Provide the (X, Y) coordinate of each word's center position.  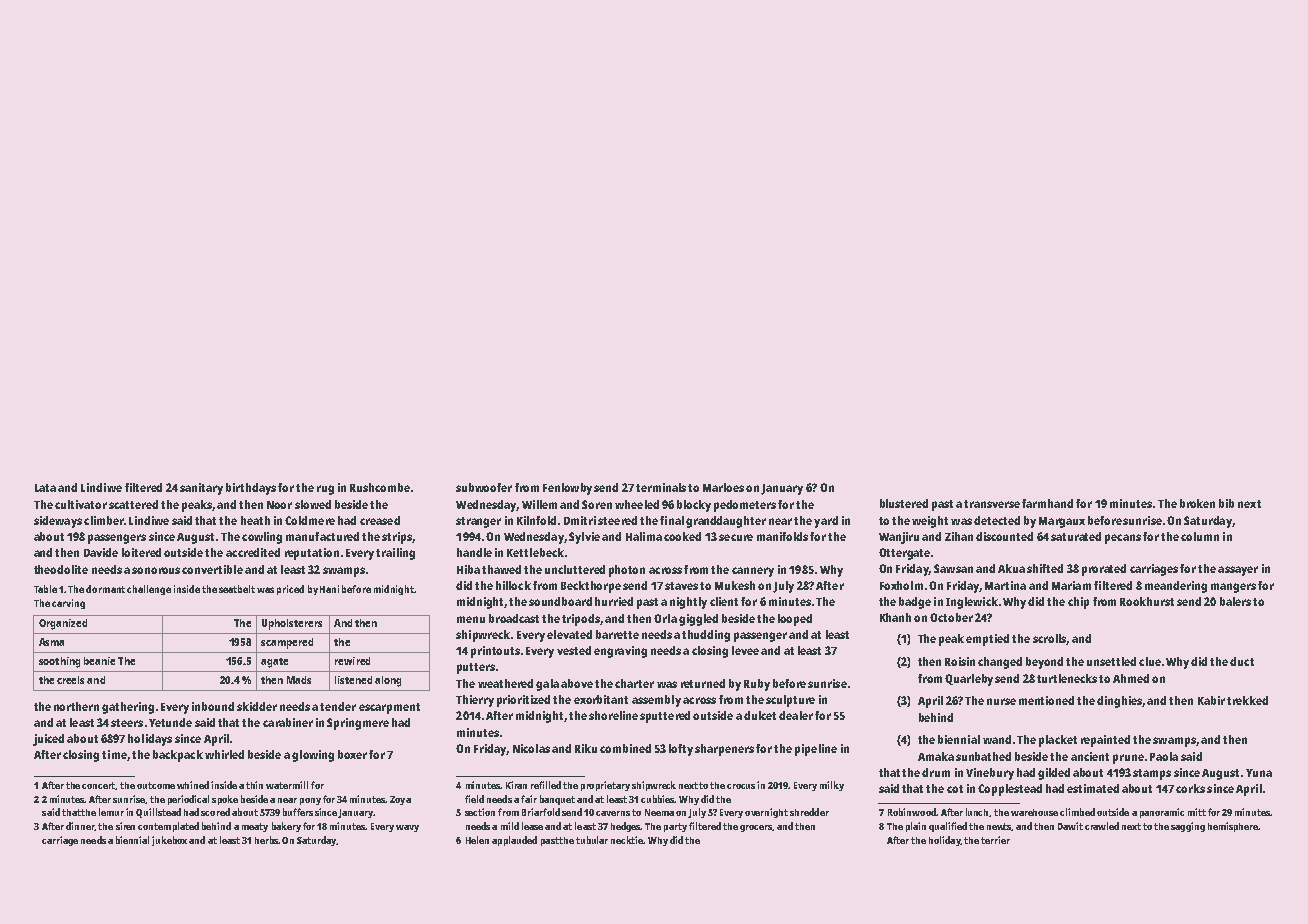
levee (745, 650)
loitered (141, 552)
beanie (99, 661)
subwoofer (484, 487)
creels (70, 680)
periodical (188, 800)
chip (1078, 603)
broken (1197, 503)
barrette (617, 634)
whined (193, 785)
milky (832, 786)
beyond (1044, 663)
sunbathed (983, 756)
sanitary (201, 489)
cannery (753, 572)
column (1200, 536)
